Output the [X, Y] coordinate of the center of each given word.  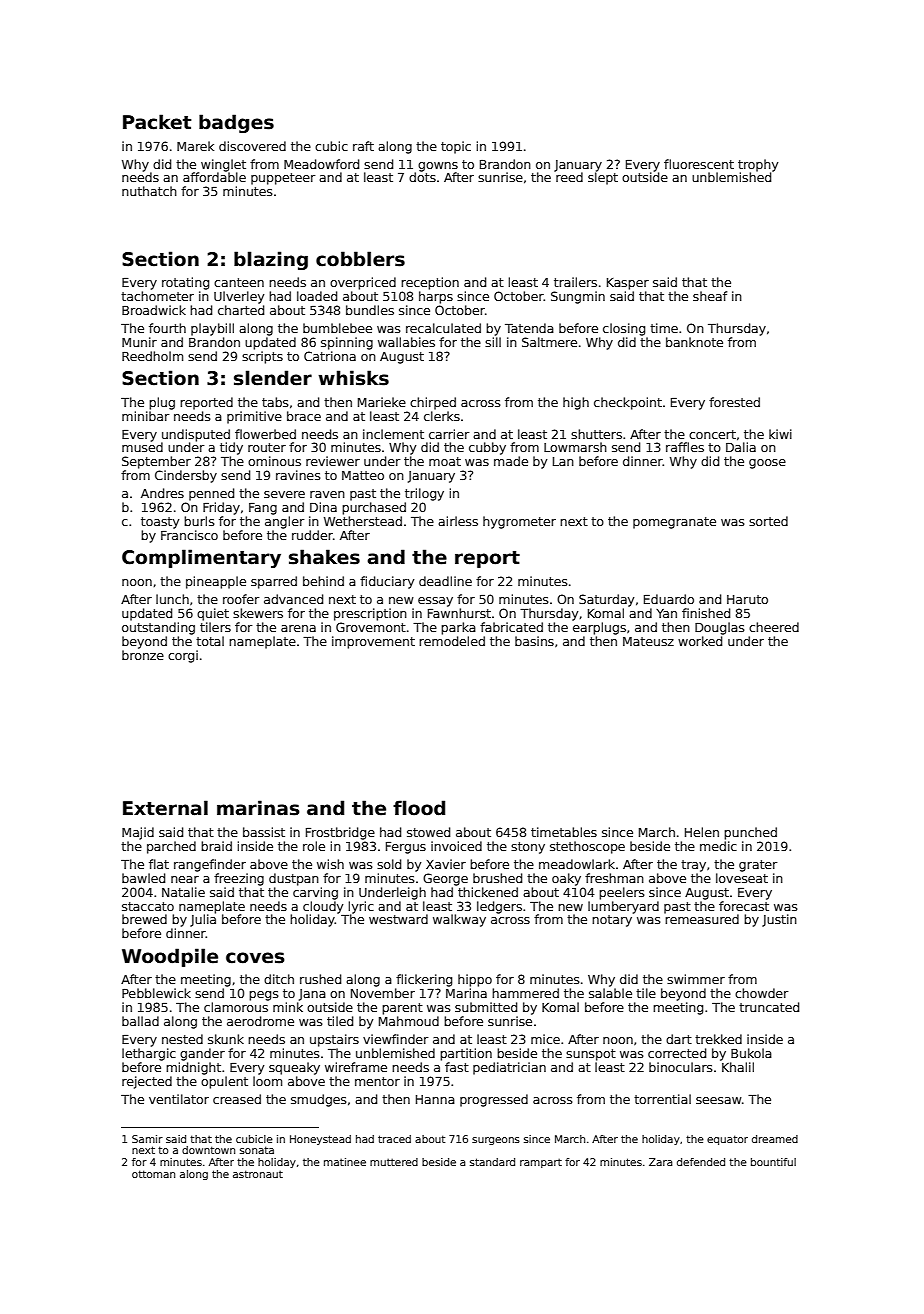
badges [236, 123]
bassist [264, 832]
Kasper [628, 284]
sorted [768, 521]
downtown [208, 1150]
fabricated [511, 627]
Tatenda [529, 328]
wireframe [356, 1067]
